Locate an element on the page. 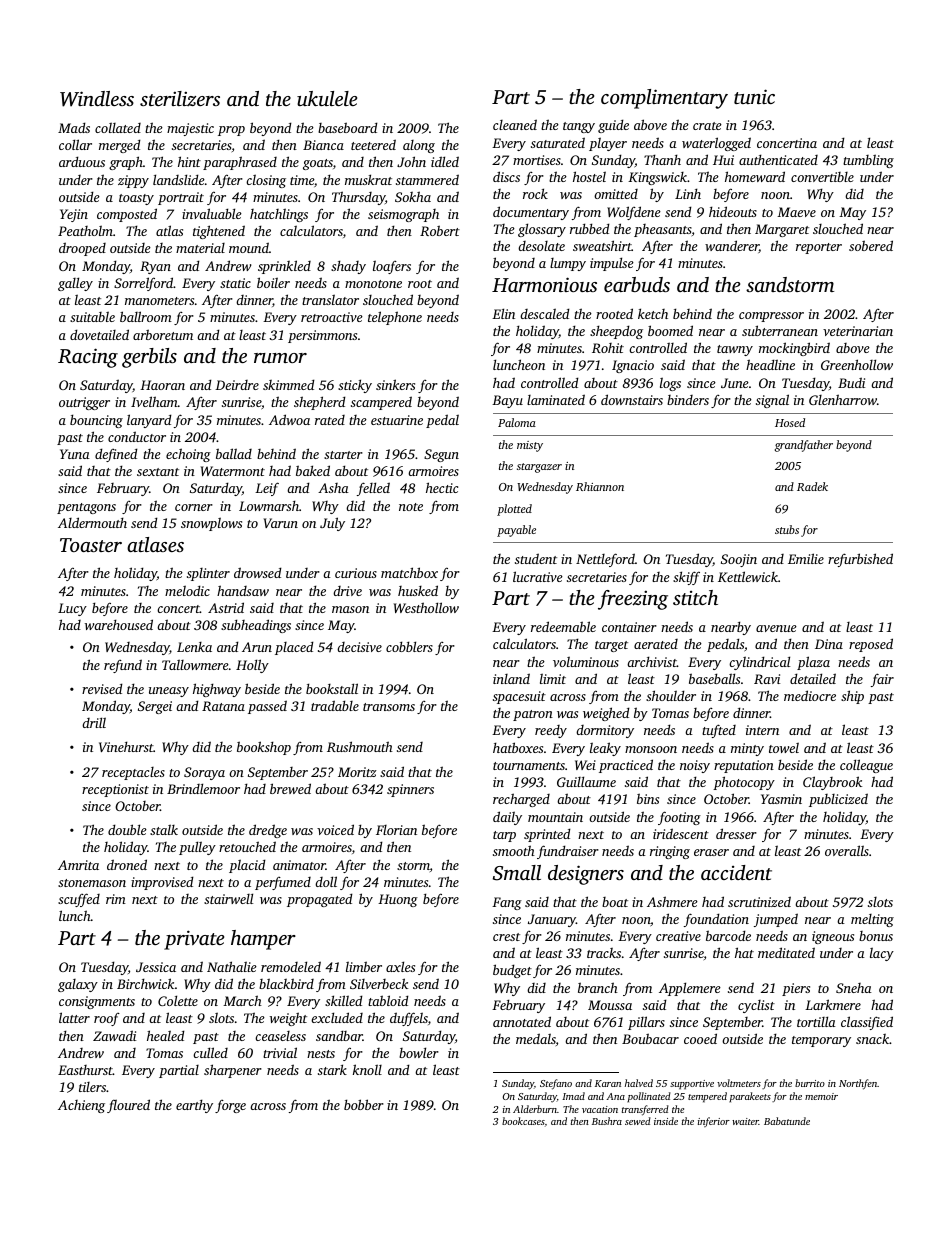 The height and width of the page is (1233, 952). snack is located at coordinates (872, 1039).
